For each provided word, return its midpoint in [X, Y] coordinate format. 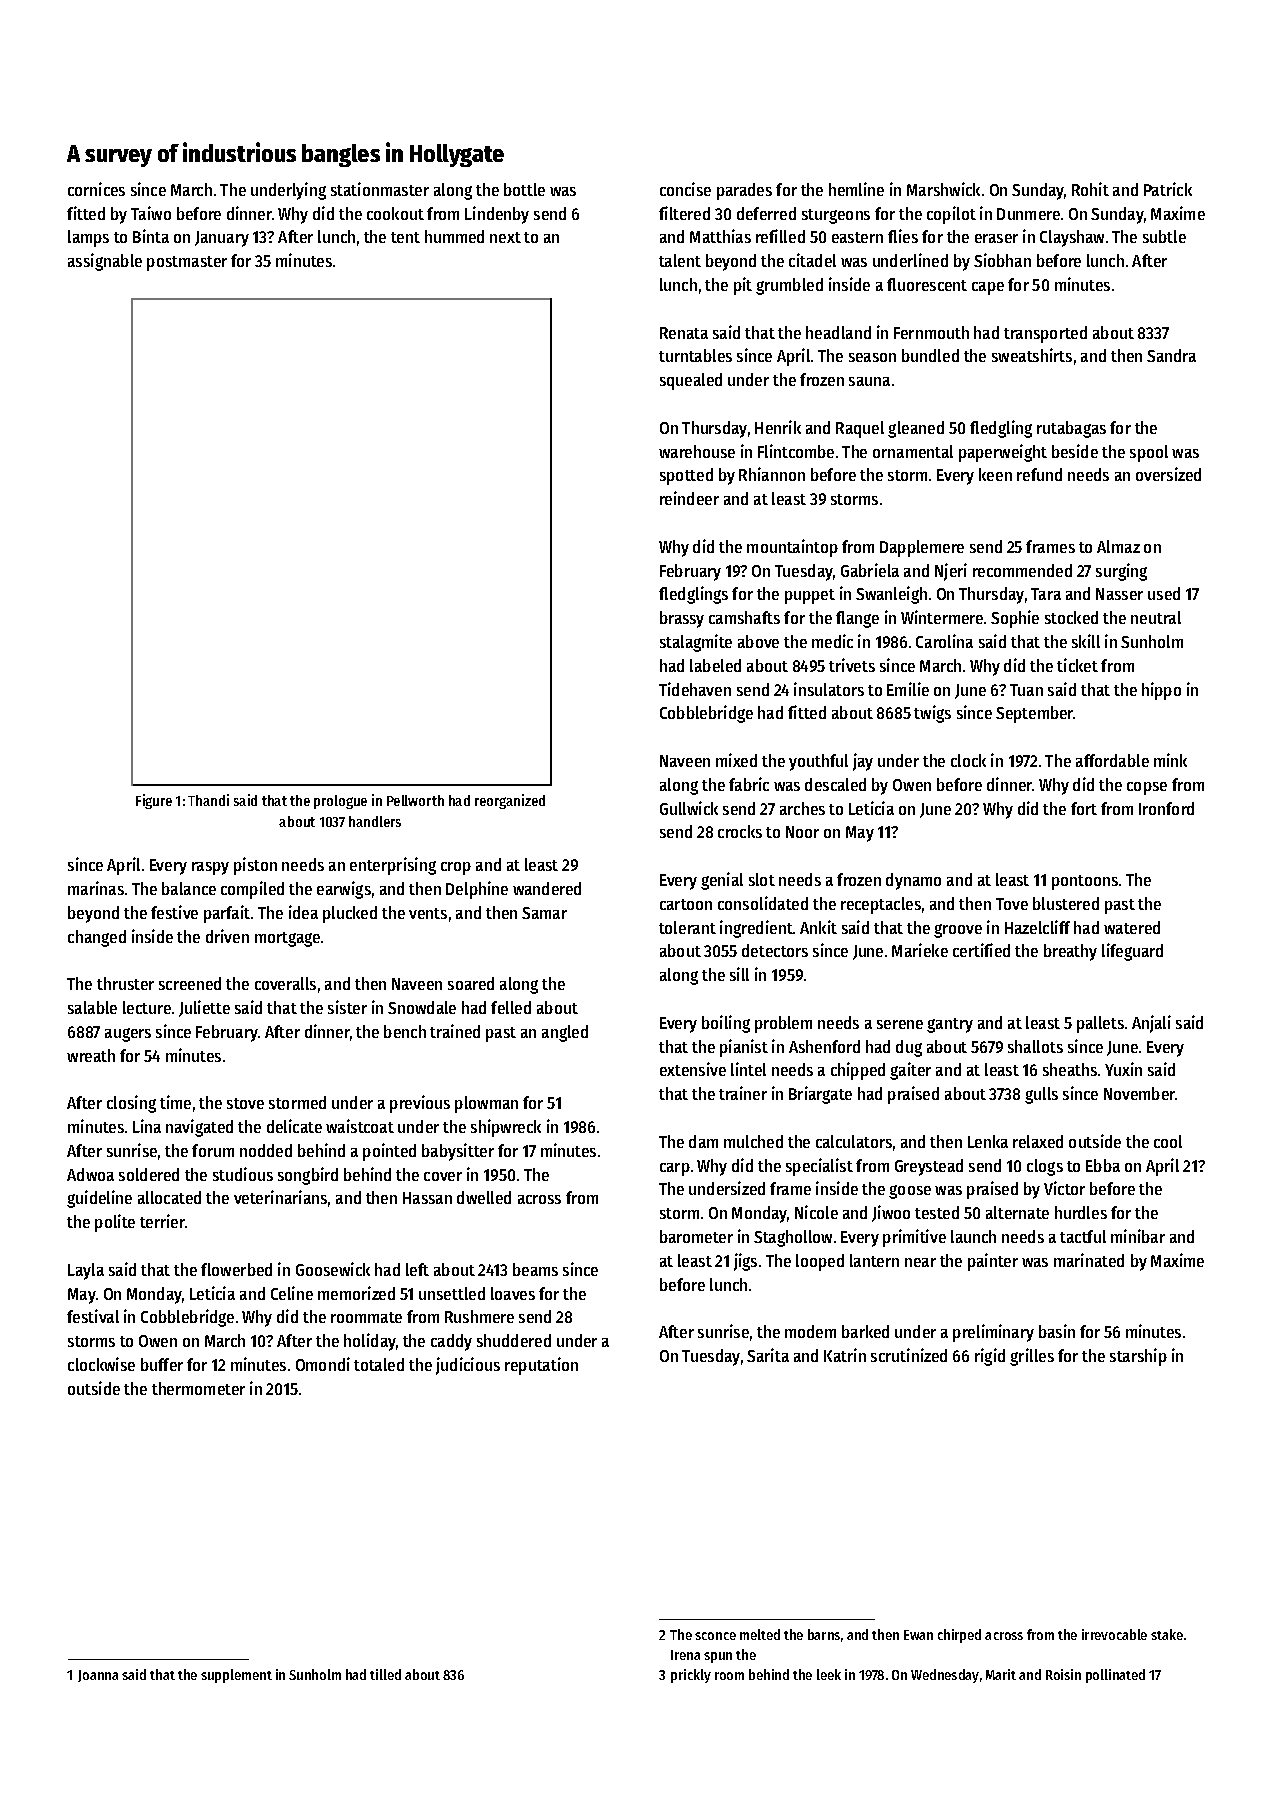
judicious [468, 1366]
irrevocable [1114, 1634]
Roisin [1063, 1674]
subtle [1164, 236]
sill [739, 974]
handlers [375, 821]
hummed [454, 236]
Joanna [98, 1676]
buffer [162, 1364]
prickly [691, 1676]
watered [1132, 927]
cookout [395, 213]
